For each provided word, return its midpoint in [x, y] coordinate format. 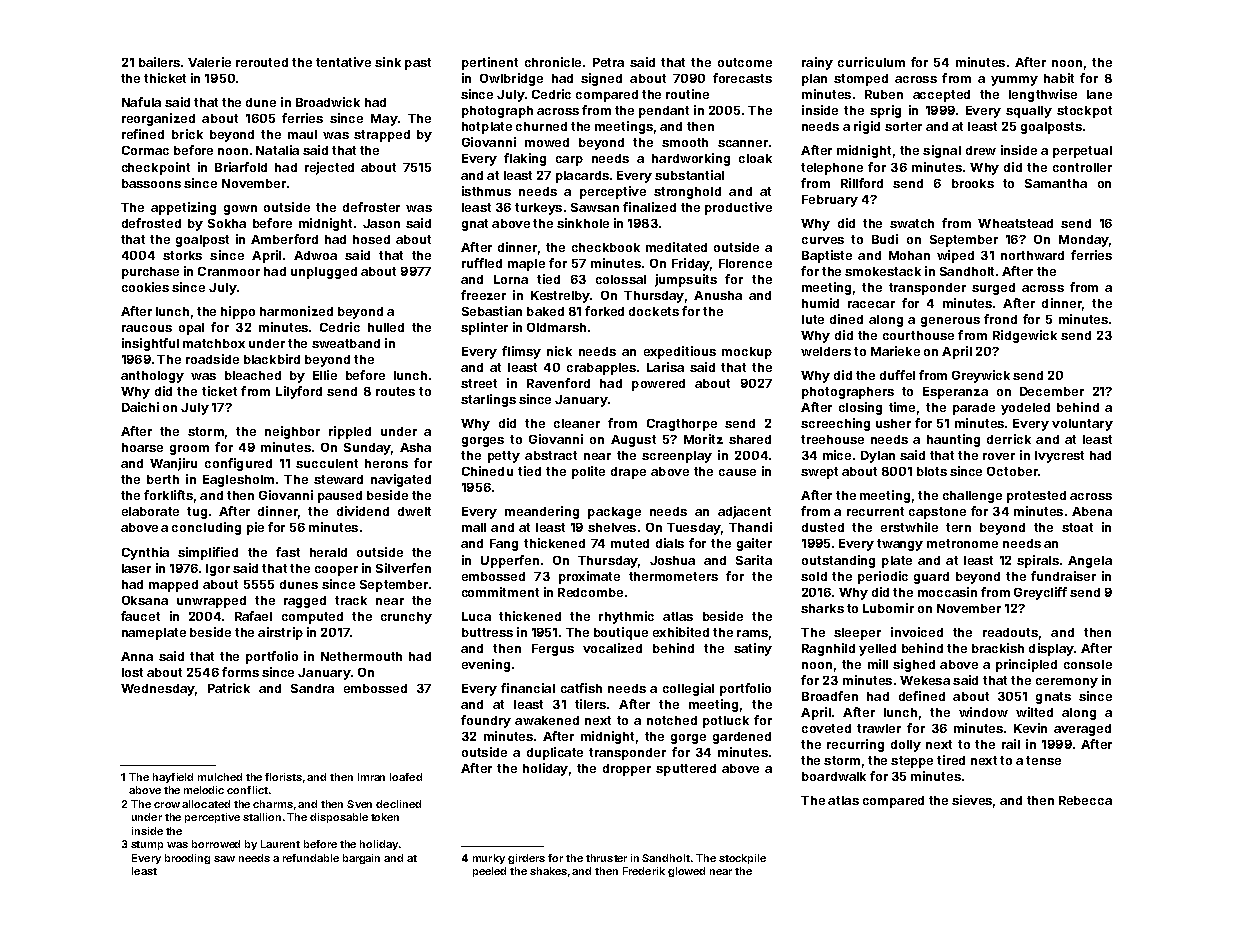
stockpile [742, 859]
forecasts [742, 78]
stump [147, 845]
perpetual [1082, 152]
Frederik [644, 871]
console [1088, 664]
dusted [823, 527]
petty [504, 457]
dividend [363, 511]
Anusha [718, 295]
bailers [159, 62]
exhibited [681, 632]
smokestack [883, 271]
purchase [150, 273]
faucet [140, 616]
